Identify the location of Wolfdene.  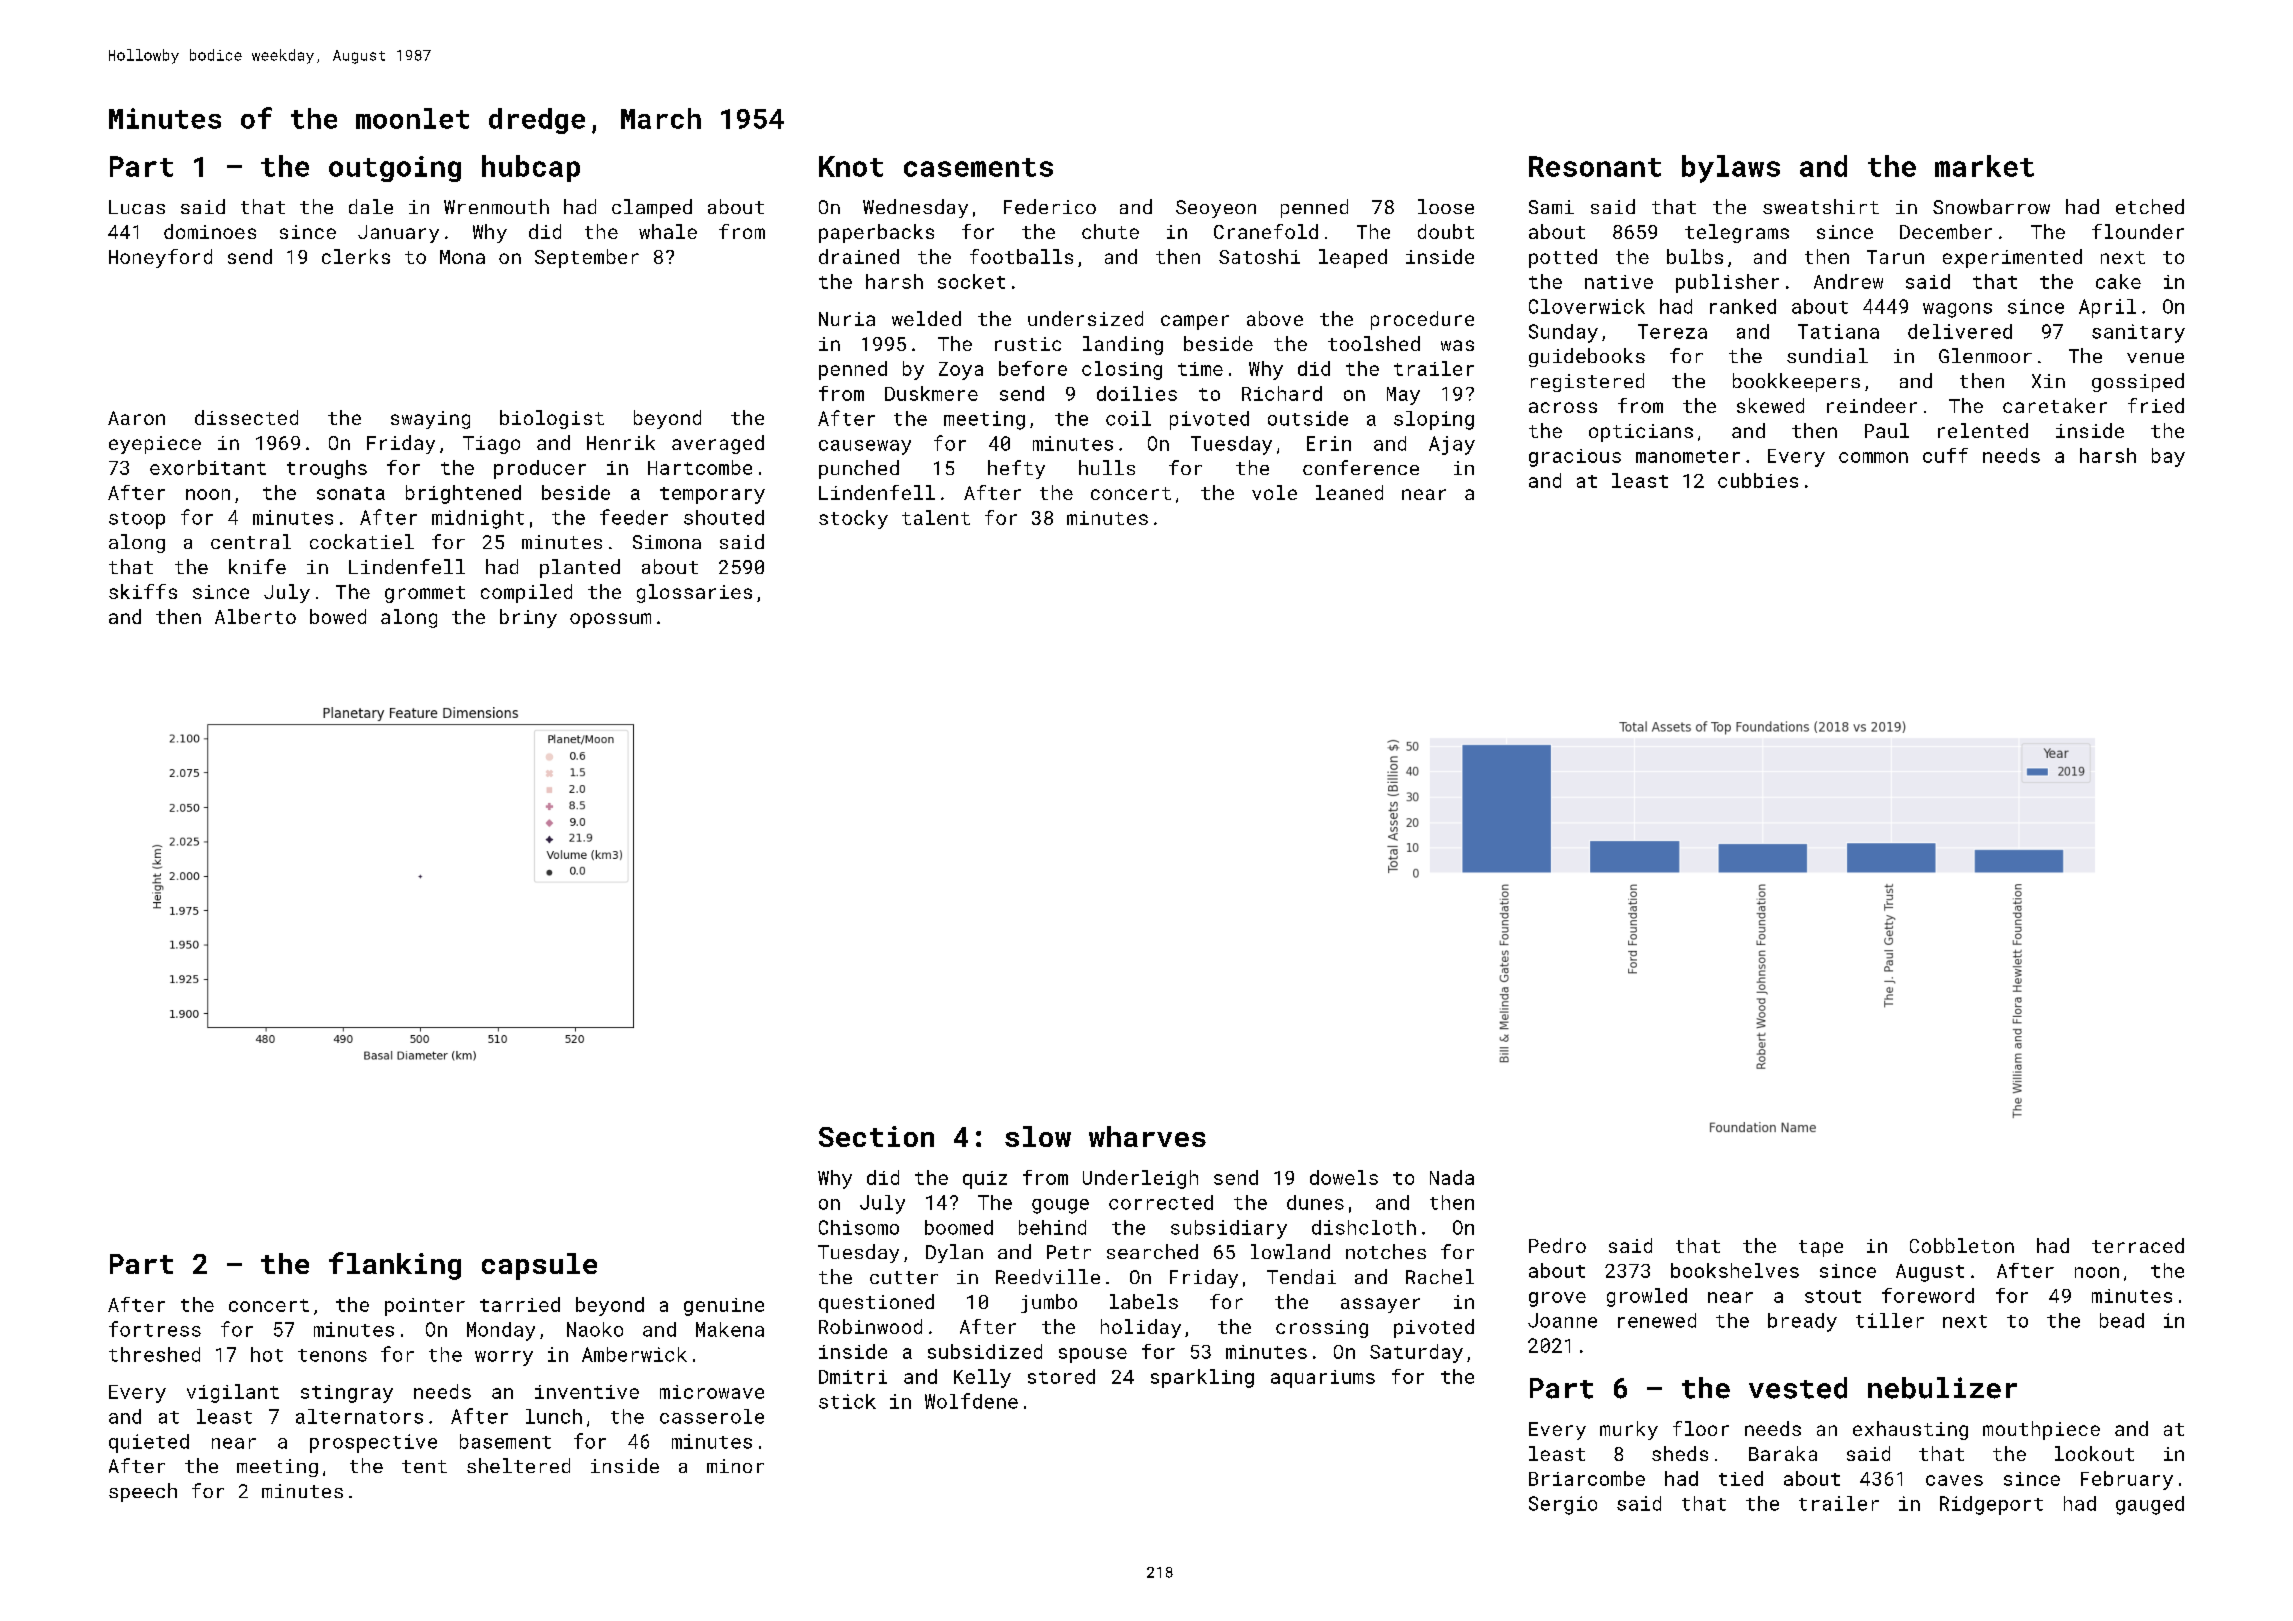
(971, 1401).
